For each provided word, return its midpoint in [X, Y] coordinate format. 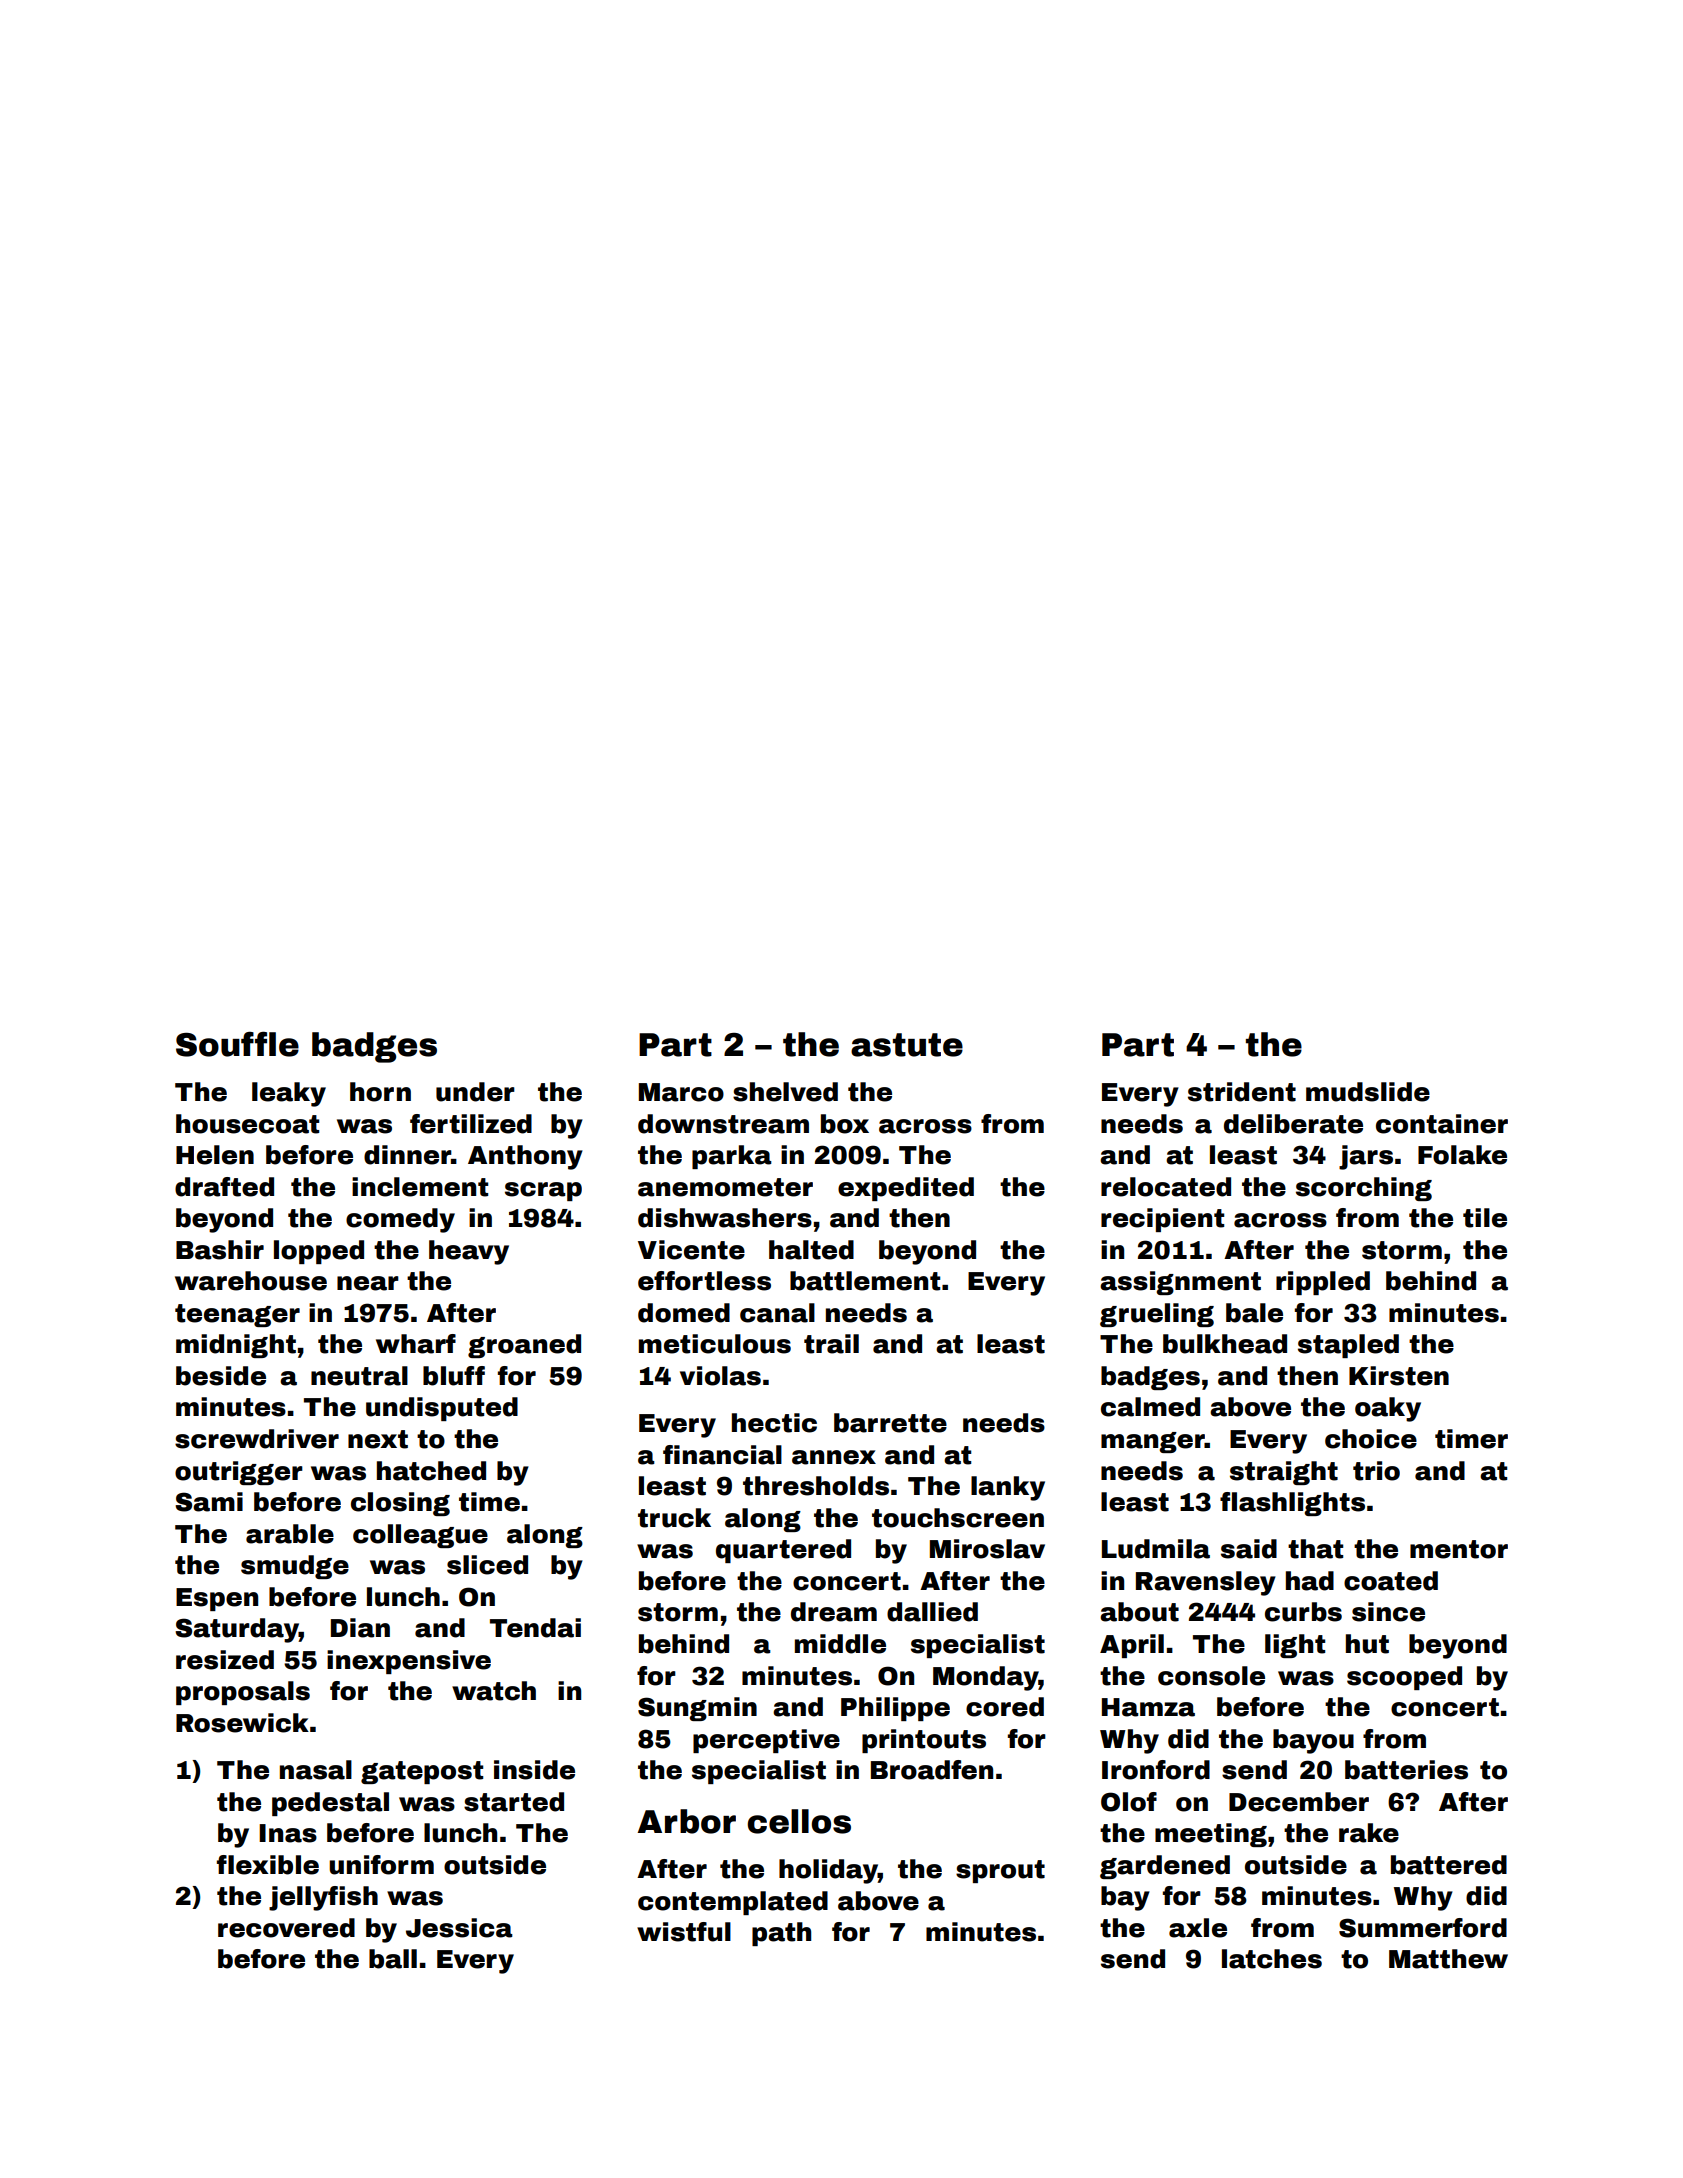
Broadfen [932, 1770]
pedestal [330, 1804]
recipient [1162, 1220]
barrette [890, 1423]
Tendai [535, 1628]
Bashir [220, 1250]
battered [1449, 1865]
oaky [1388, 1409]
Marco [681, 1092]
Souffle [237, 1044]
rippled [1323, 1283]
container [1442, 1124]
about [1139, 1612]
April [1132, 1646]
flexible [268, 1865]
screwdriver [257, 1439]
